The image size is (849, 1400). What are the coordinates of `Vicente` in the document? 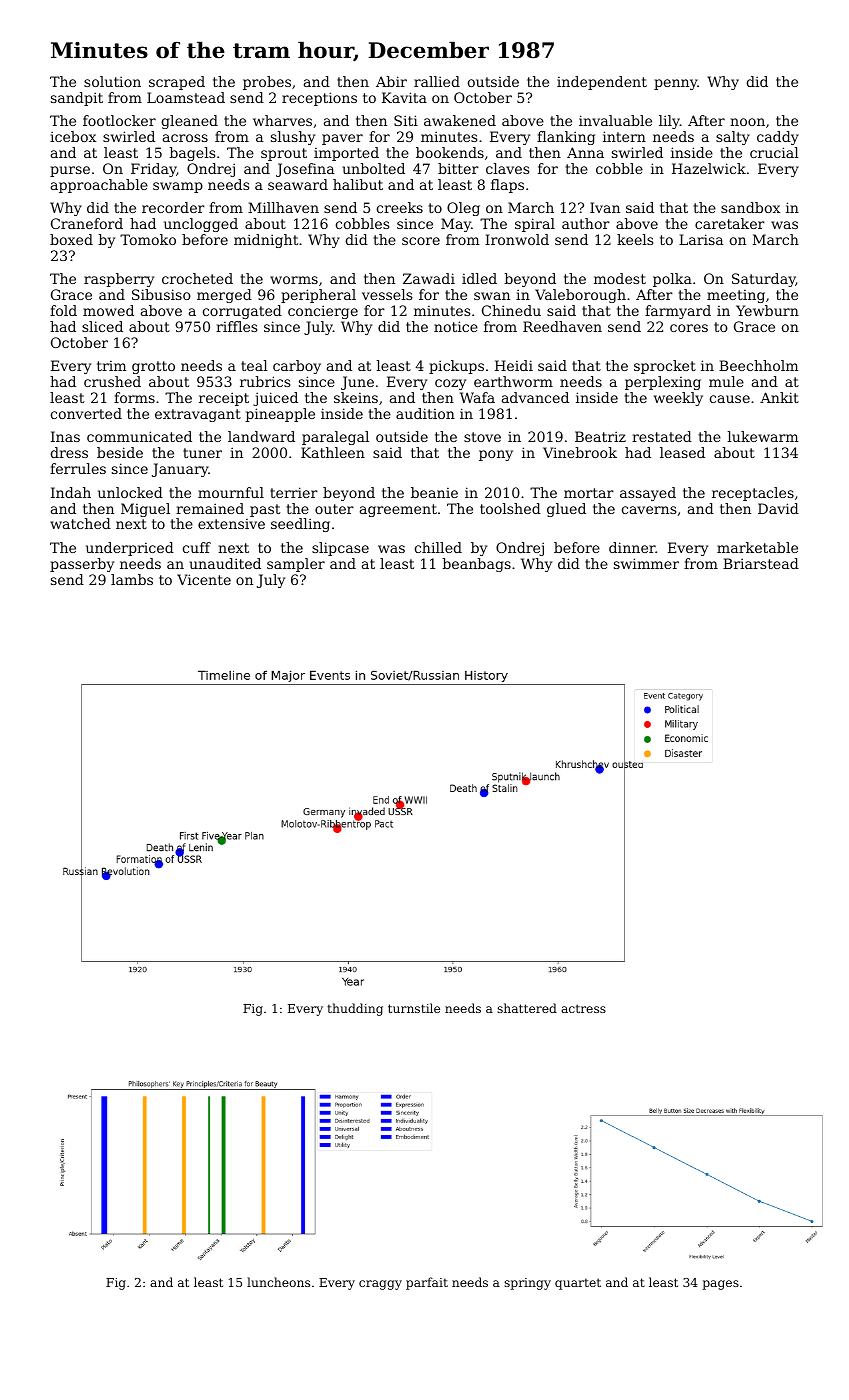 It's located at (204, 579).
